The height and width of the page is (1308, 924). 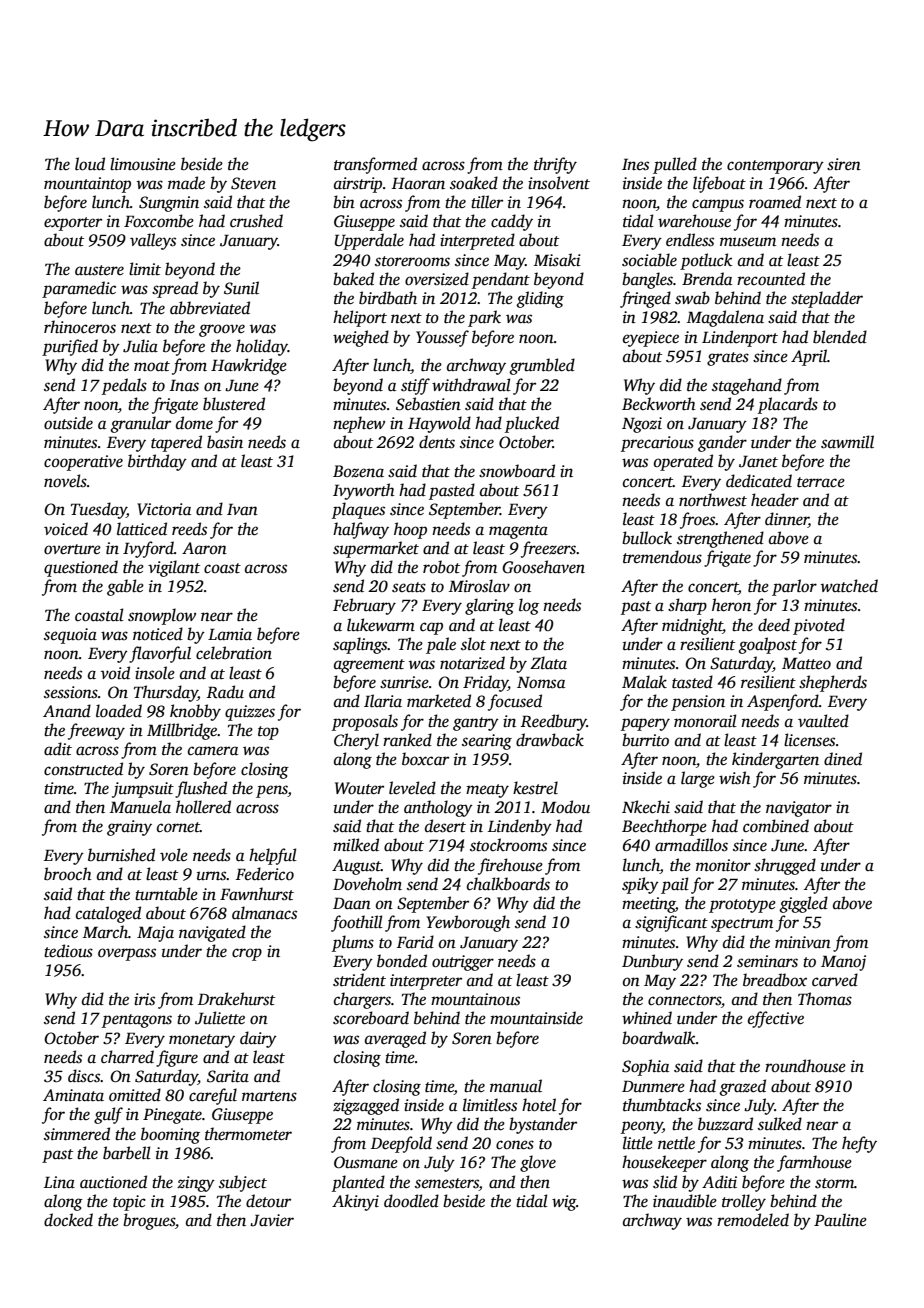 I want to click on semesters, so click(x=447, y=1183).
